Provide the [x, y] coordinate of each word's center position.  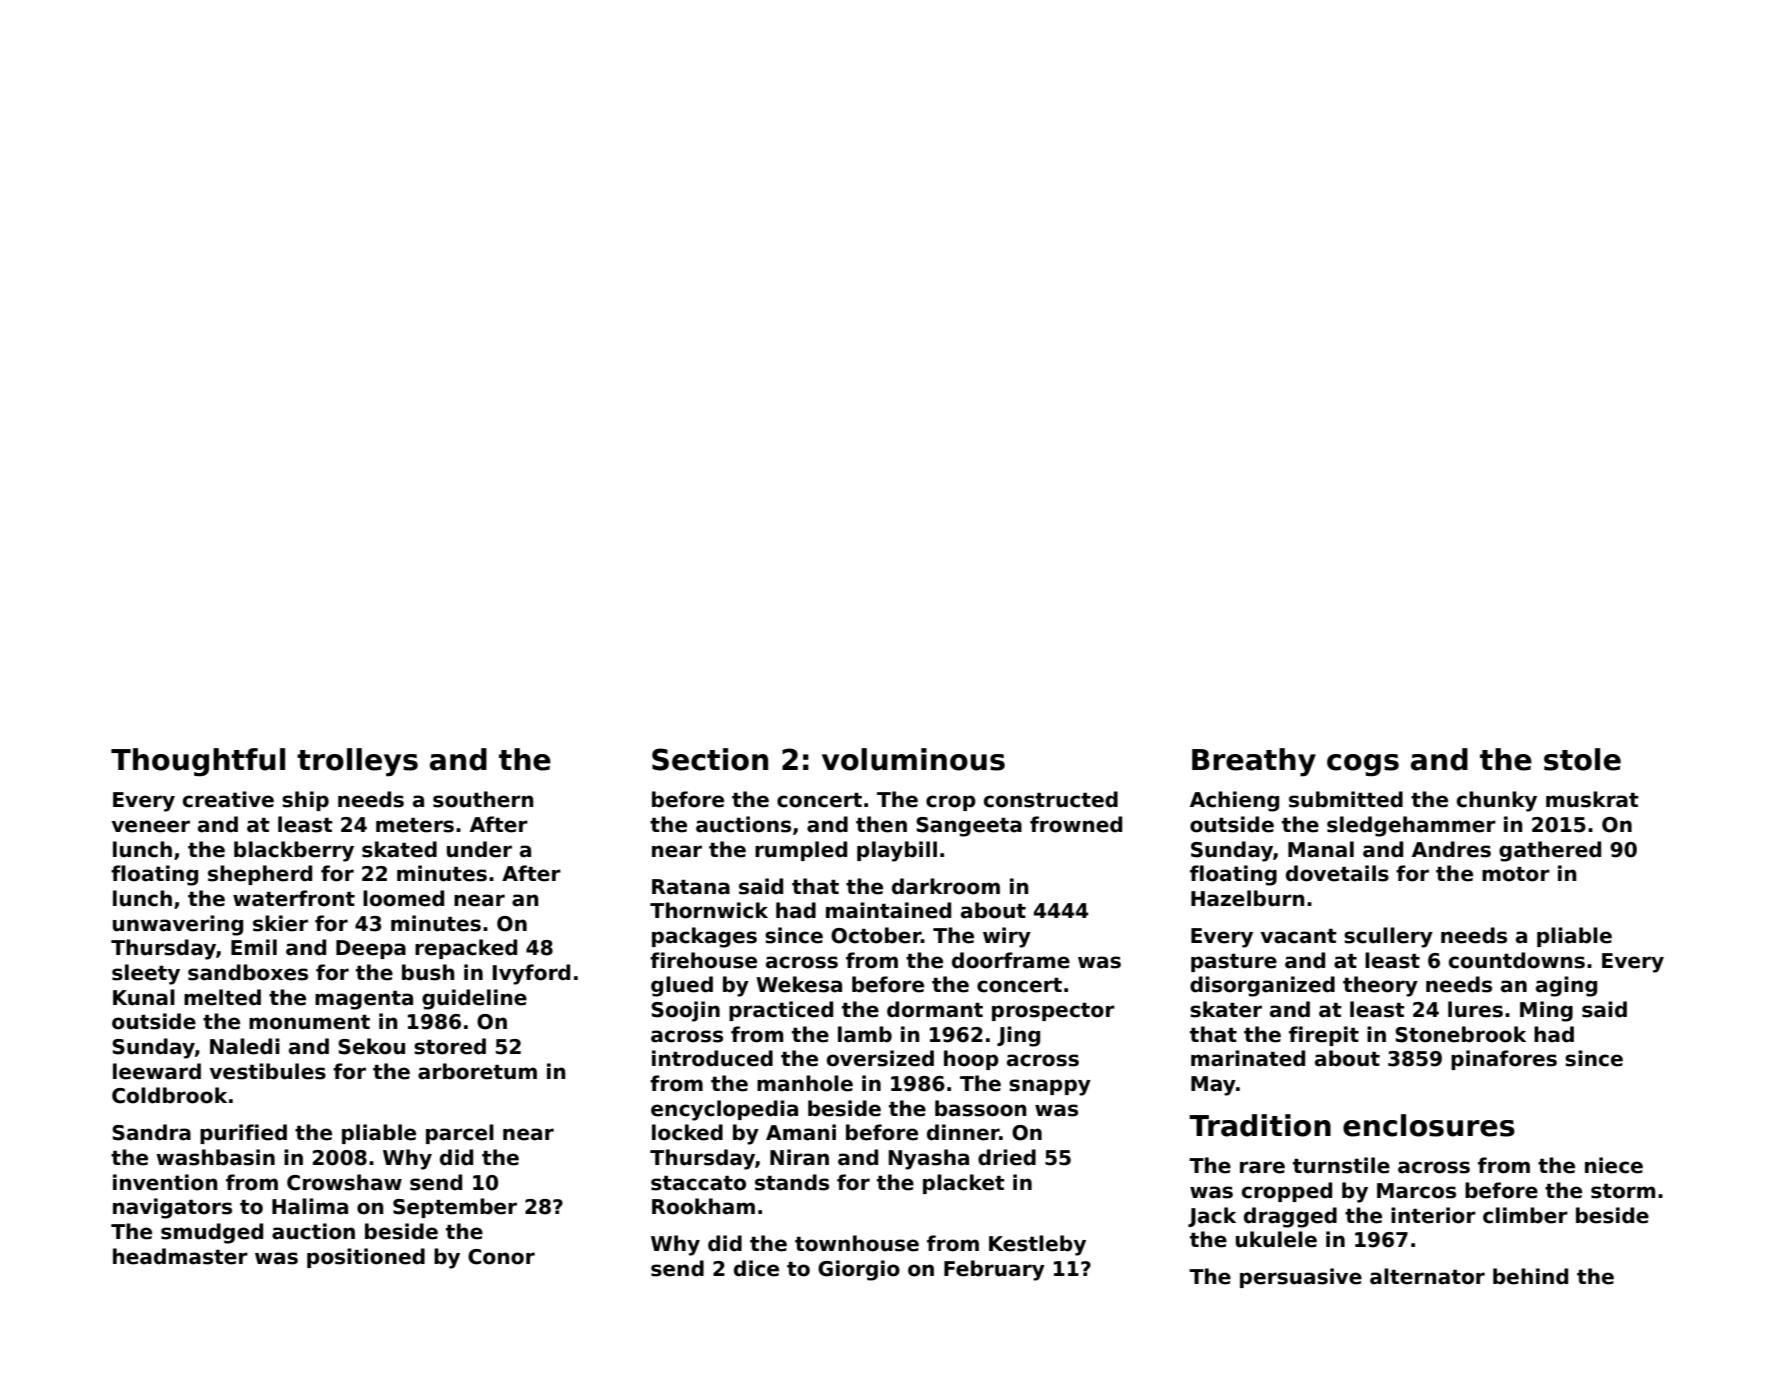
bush [428, 972]
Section [710, 759]
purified [243, 1134]
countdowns [1517, 960]
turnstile [1341, 1165]
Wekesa [799, 984]
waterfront [294, 898]
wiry [1007, 937]
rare [1262, 1167]
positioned [366, 1258]
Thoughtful [198, 762]
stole [1582, 759]
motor [1516, 874]
